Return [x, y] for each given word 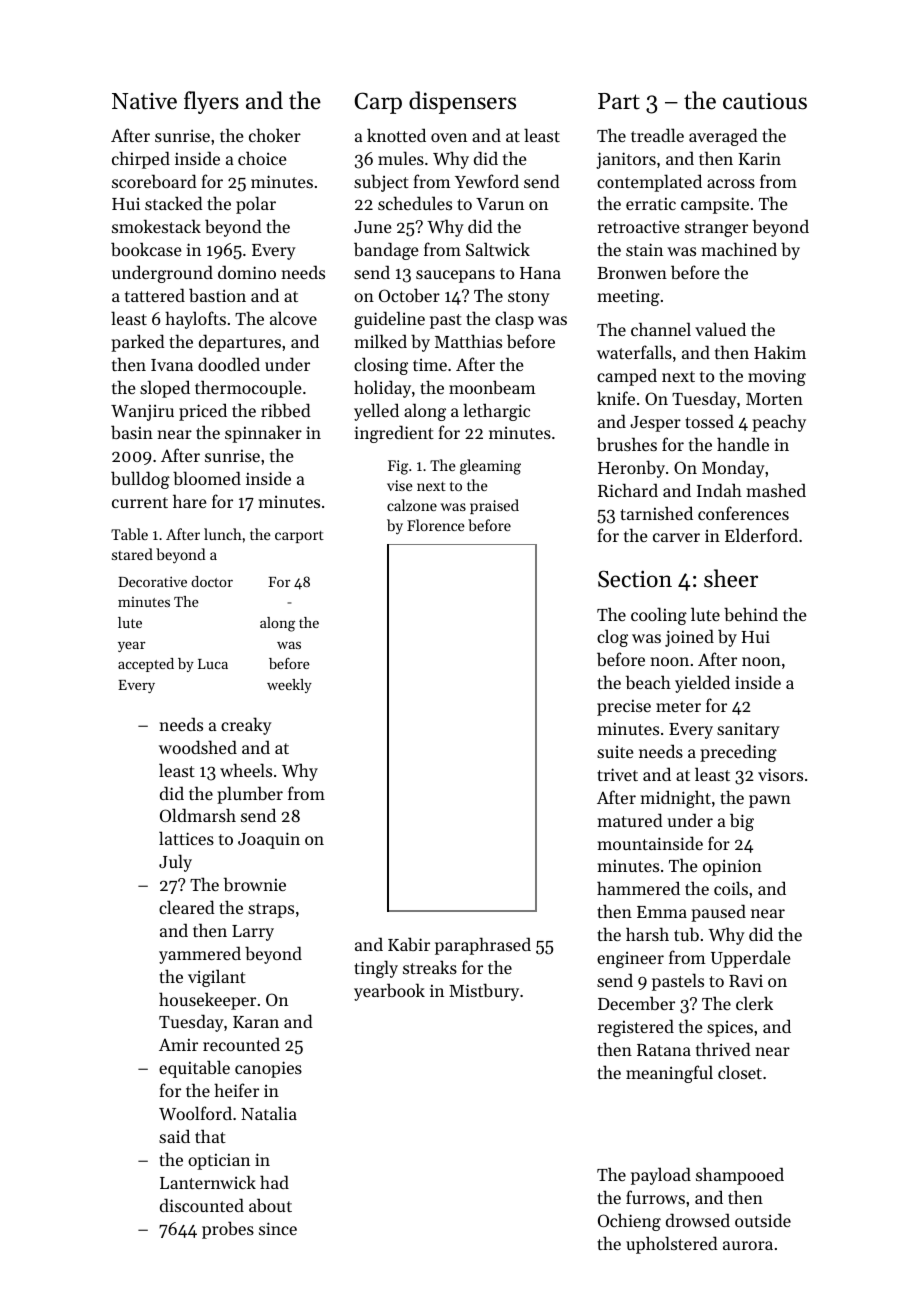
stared [132, 554]
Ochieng [629, 1222]
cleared [187, 907]
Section [635, 579]
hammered [638, 888]
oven [449, 137]
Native [144, 101]
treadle [657, 135]
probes [228, 1230]
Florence [436, 525]
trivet [617, 774]
